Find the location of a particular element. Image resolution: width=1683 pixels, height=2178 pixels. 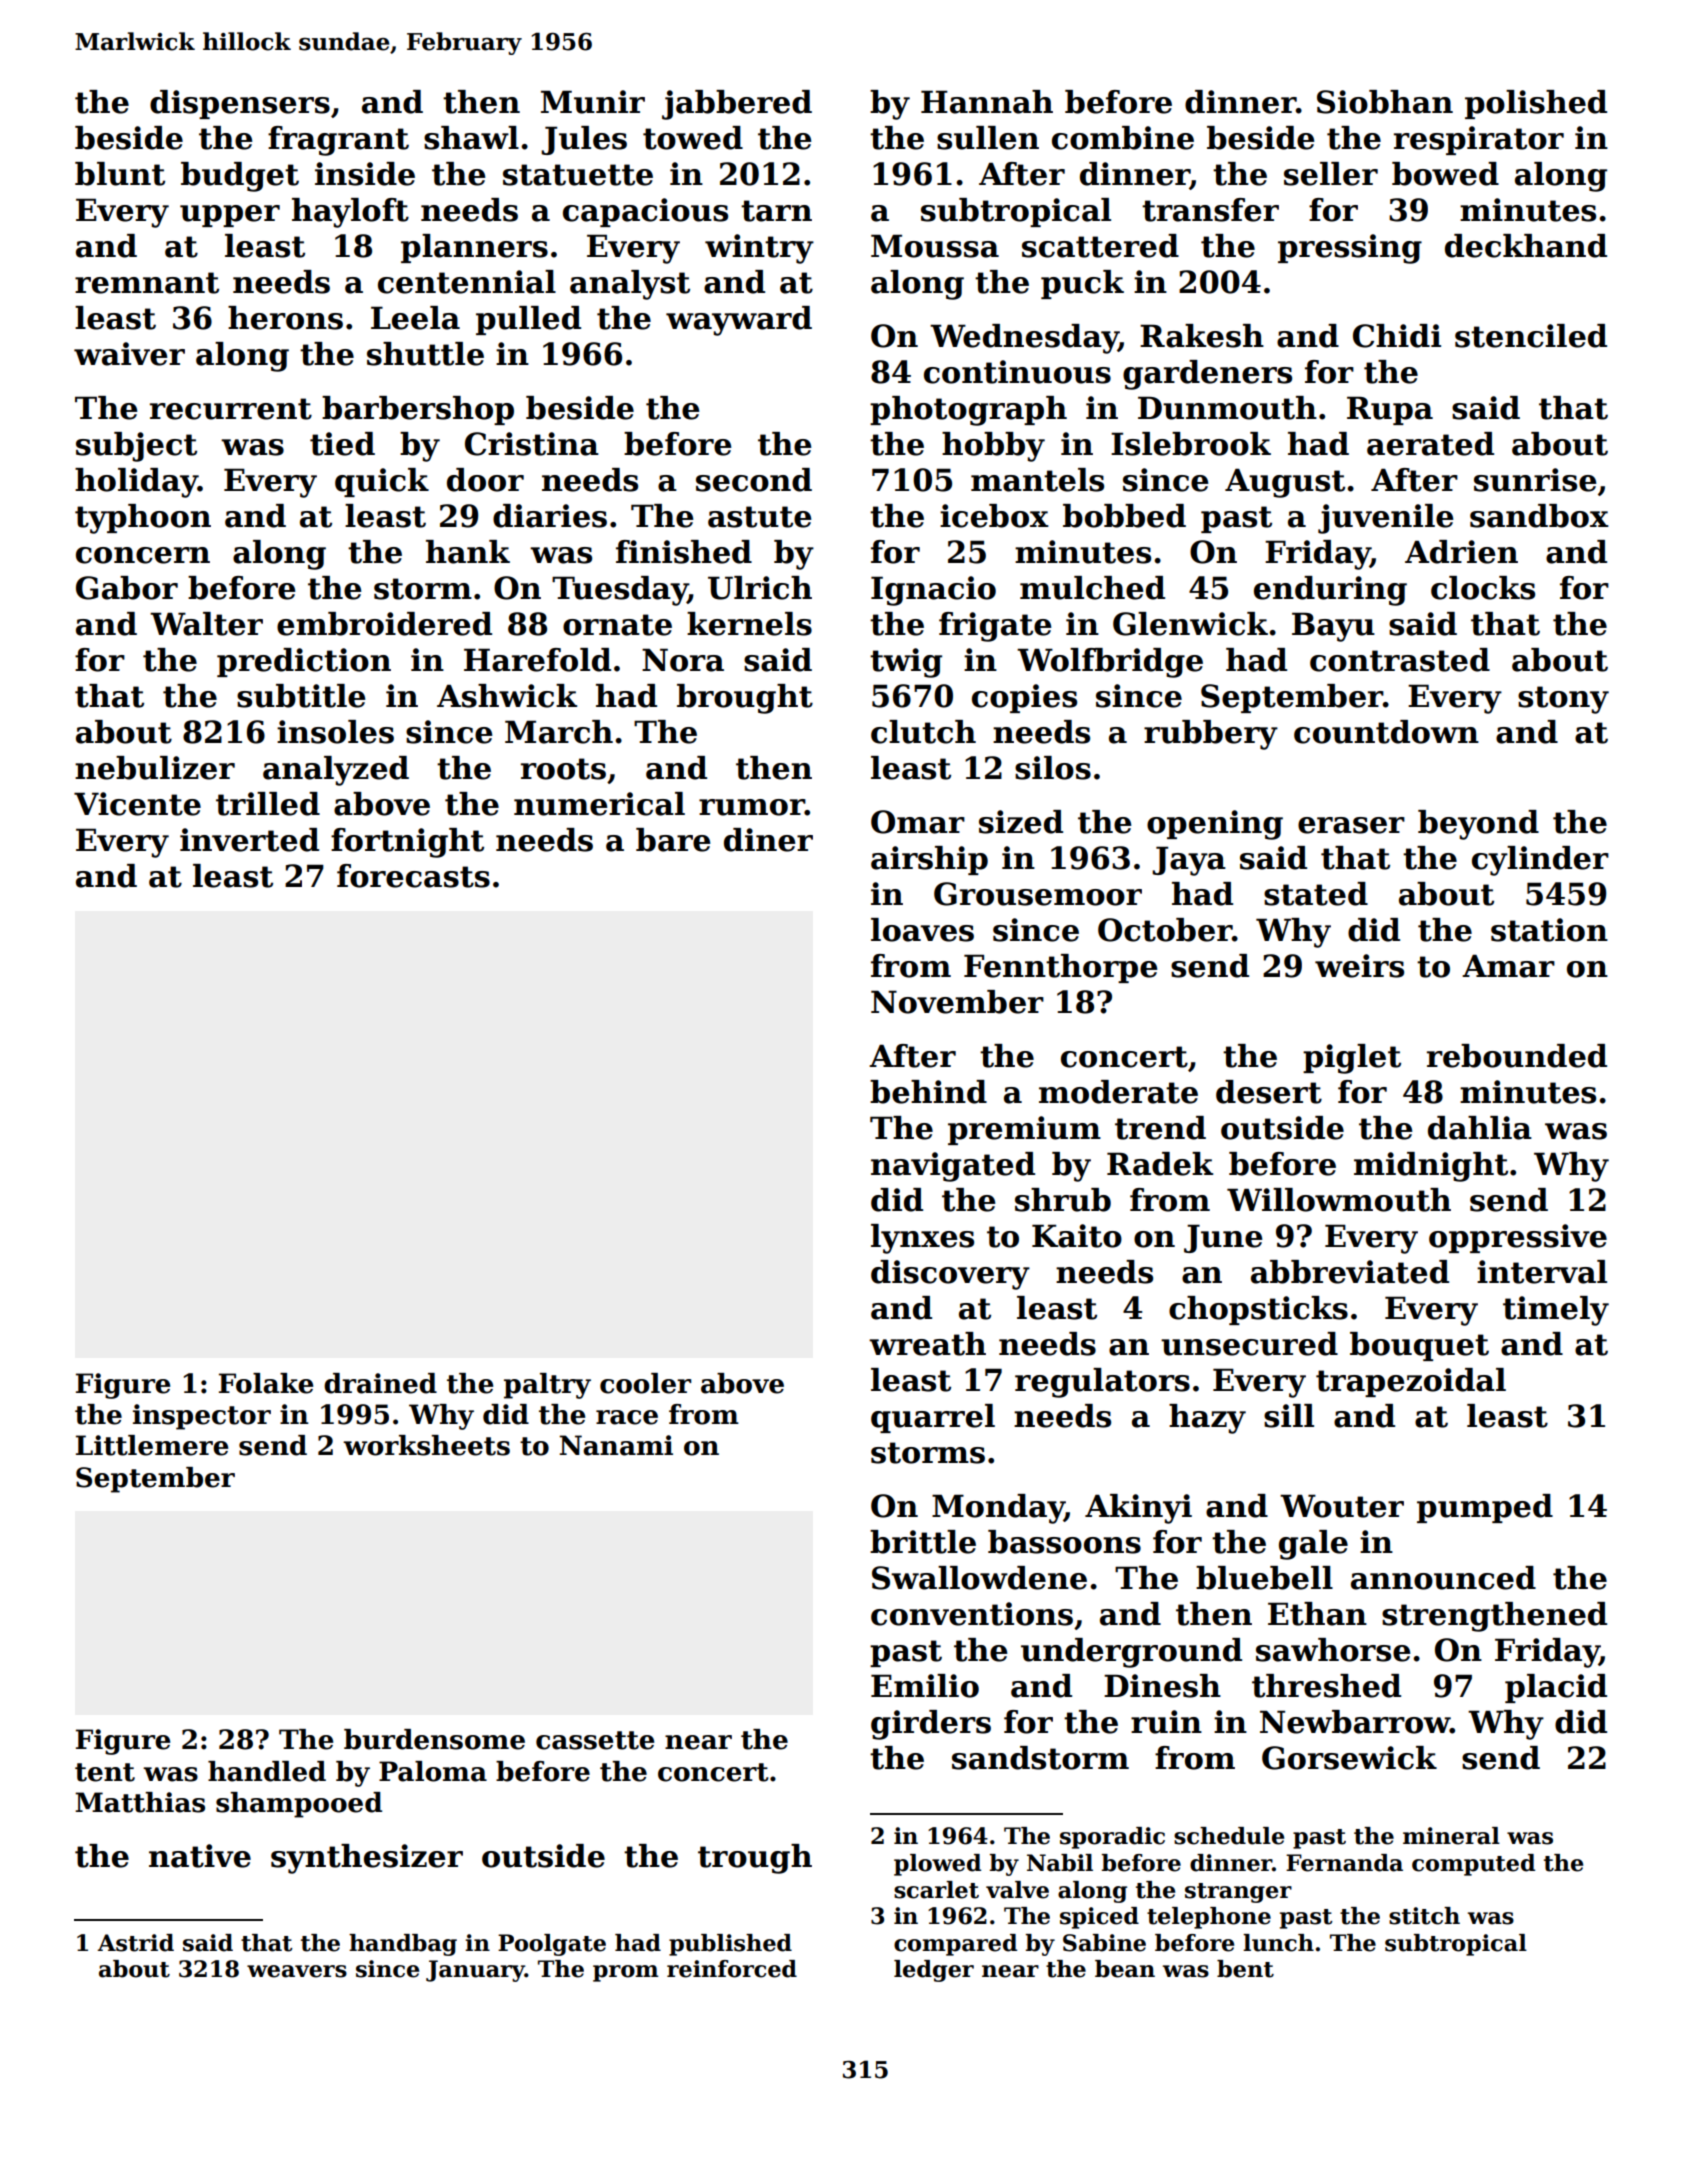

station is located at coordinates (1549, 930).
